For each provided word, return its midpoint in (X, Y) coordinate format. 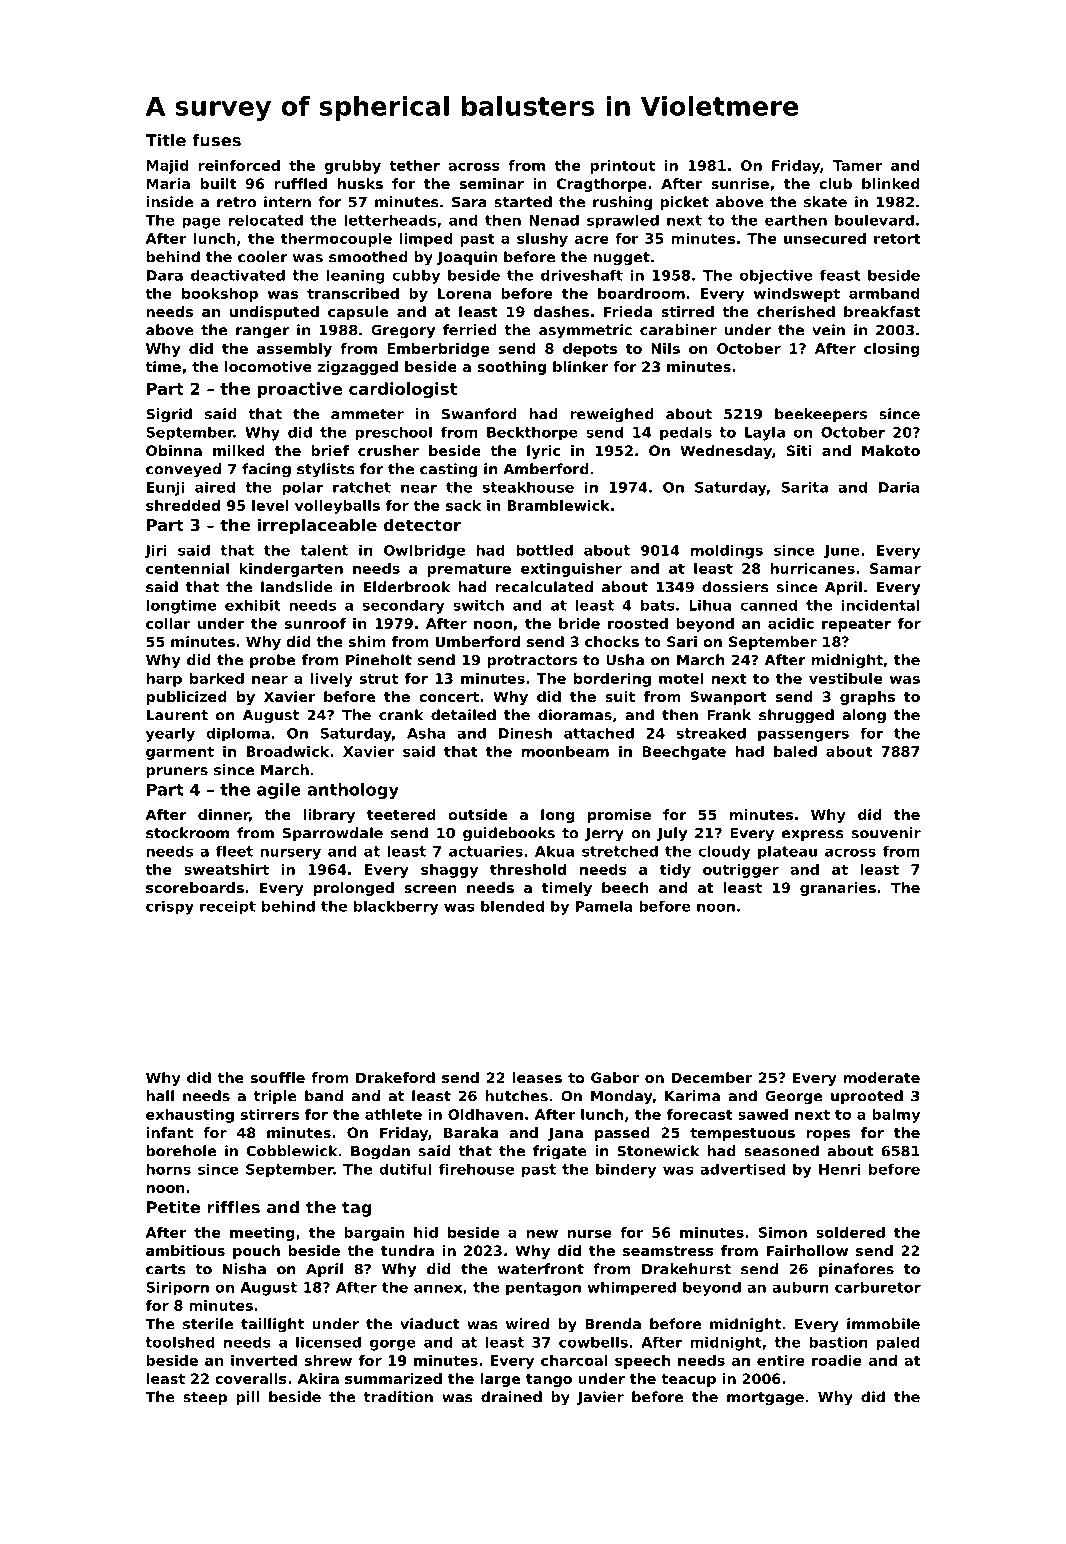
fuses (216, 140)
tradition (398, 1397)
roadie (837, 1360)
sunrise (740, 183)
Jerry (604, 835)
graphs (867, 698)
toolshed (180, 1342)
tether (415, 165)
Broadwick (288, 751)
